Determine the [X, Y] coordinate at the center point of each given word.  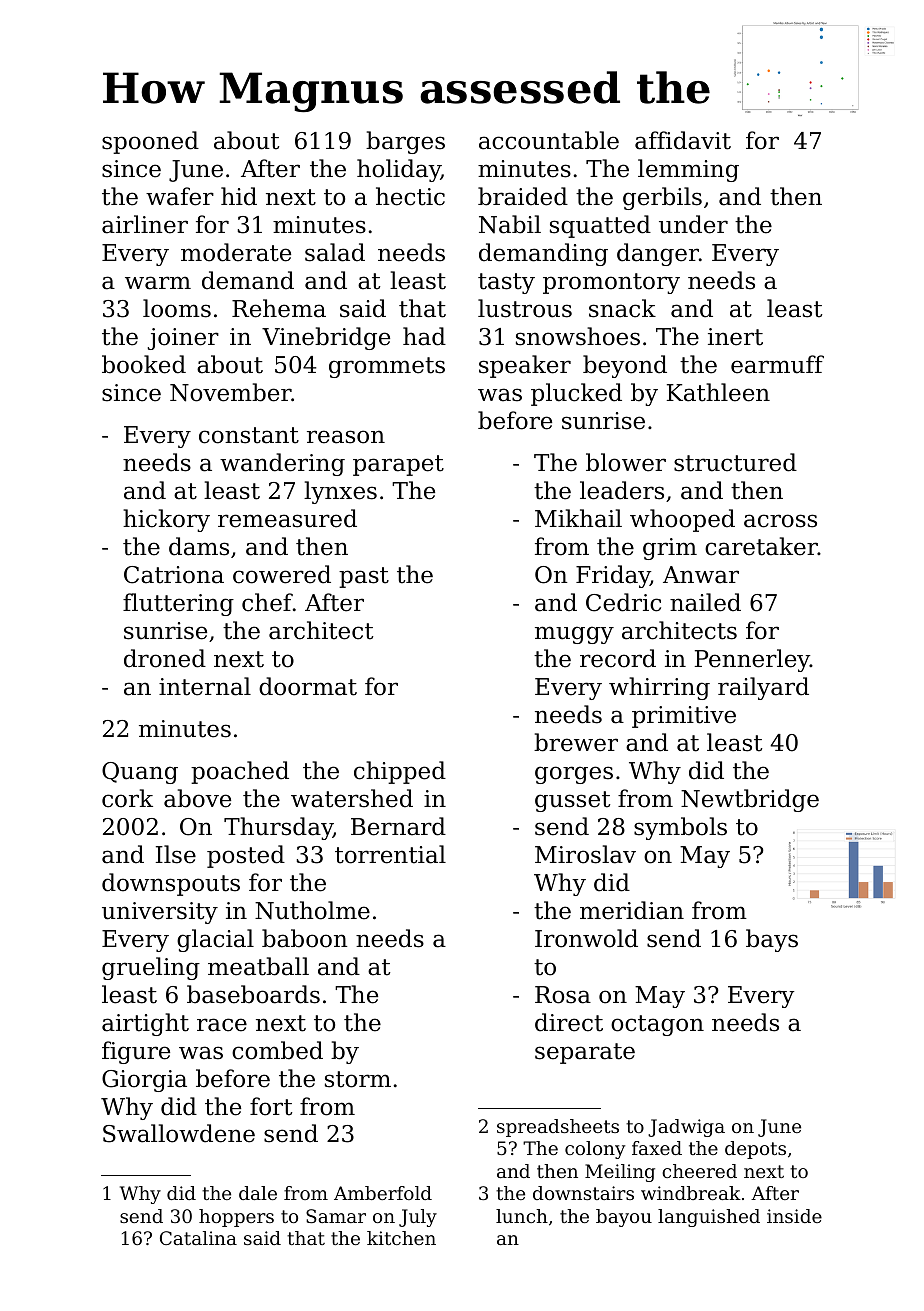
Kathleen [718, 392]
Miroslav [585, 854]
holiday [399, 170]
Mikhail [578, 518]
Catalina [198, 1238]
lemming [688, 170]
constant [249, 435]
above [197, 798]
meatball [258, 966]
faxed [657, 1148]
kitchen [401, 1238]
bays [772, 940]
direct [569, 1022]
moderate [236, 252]
